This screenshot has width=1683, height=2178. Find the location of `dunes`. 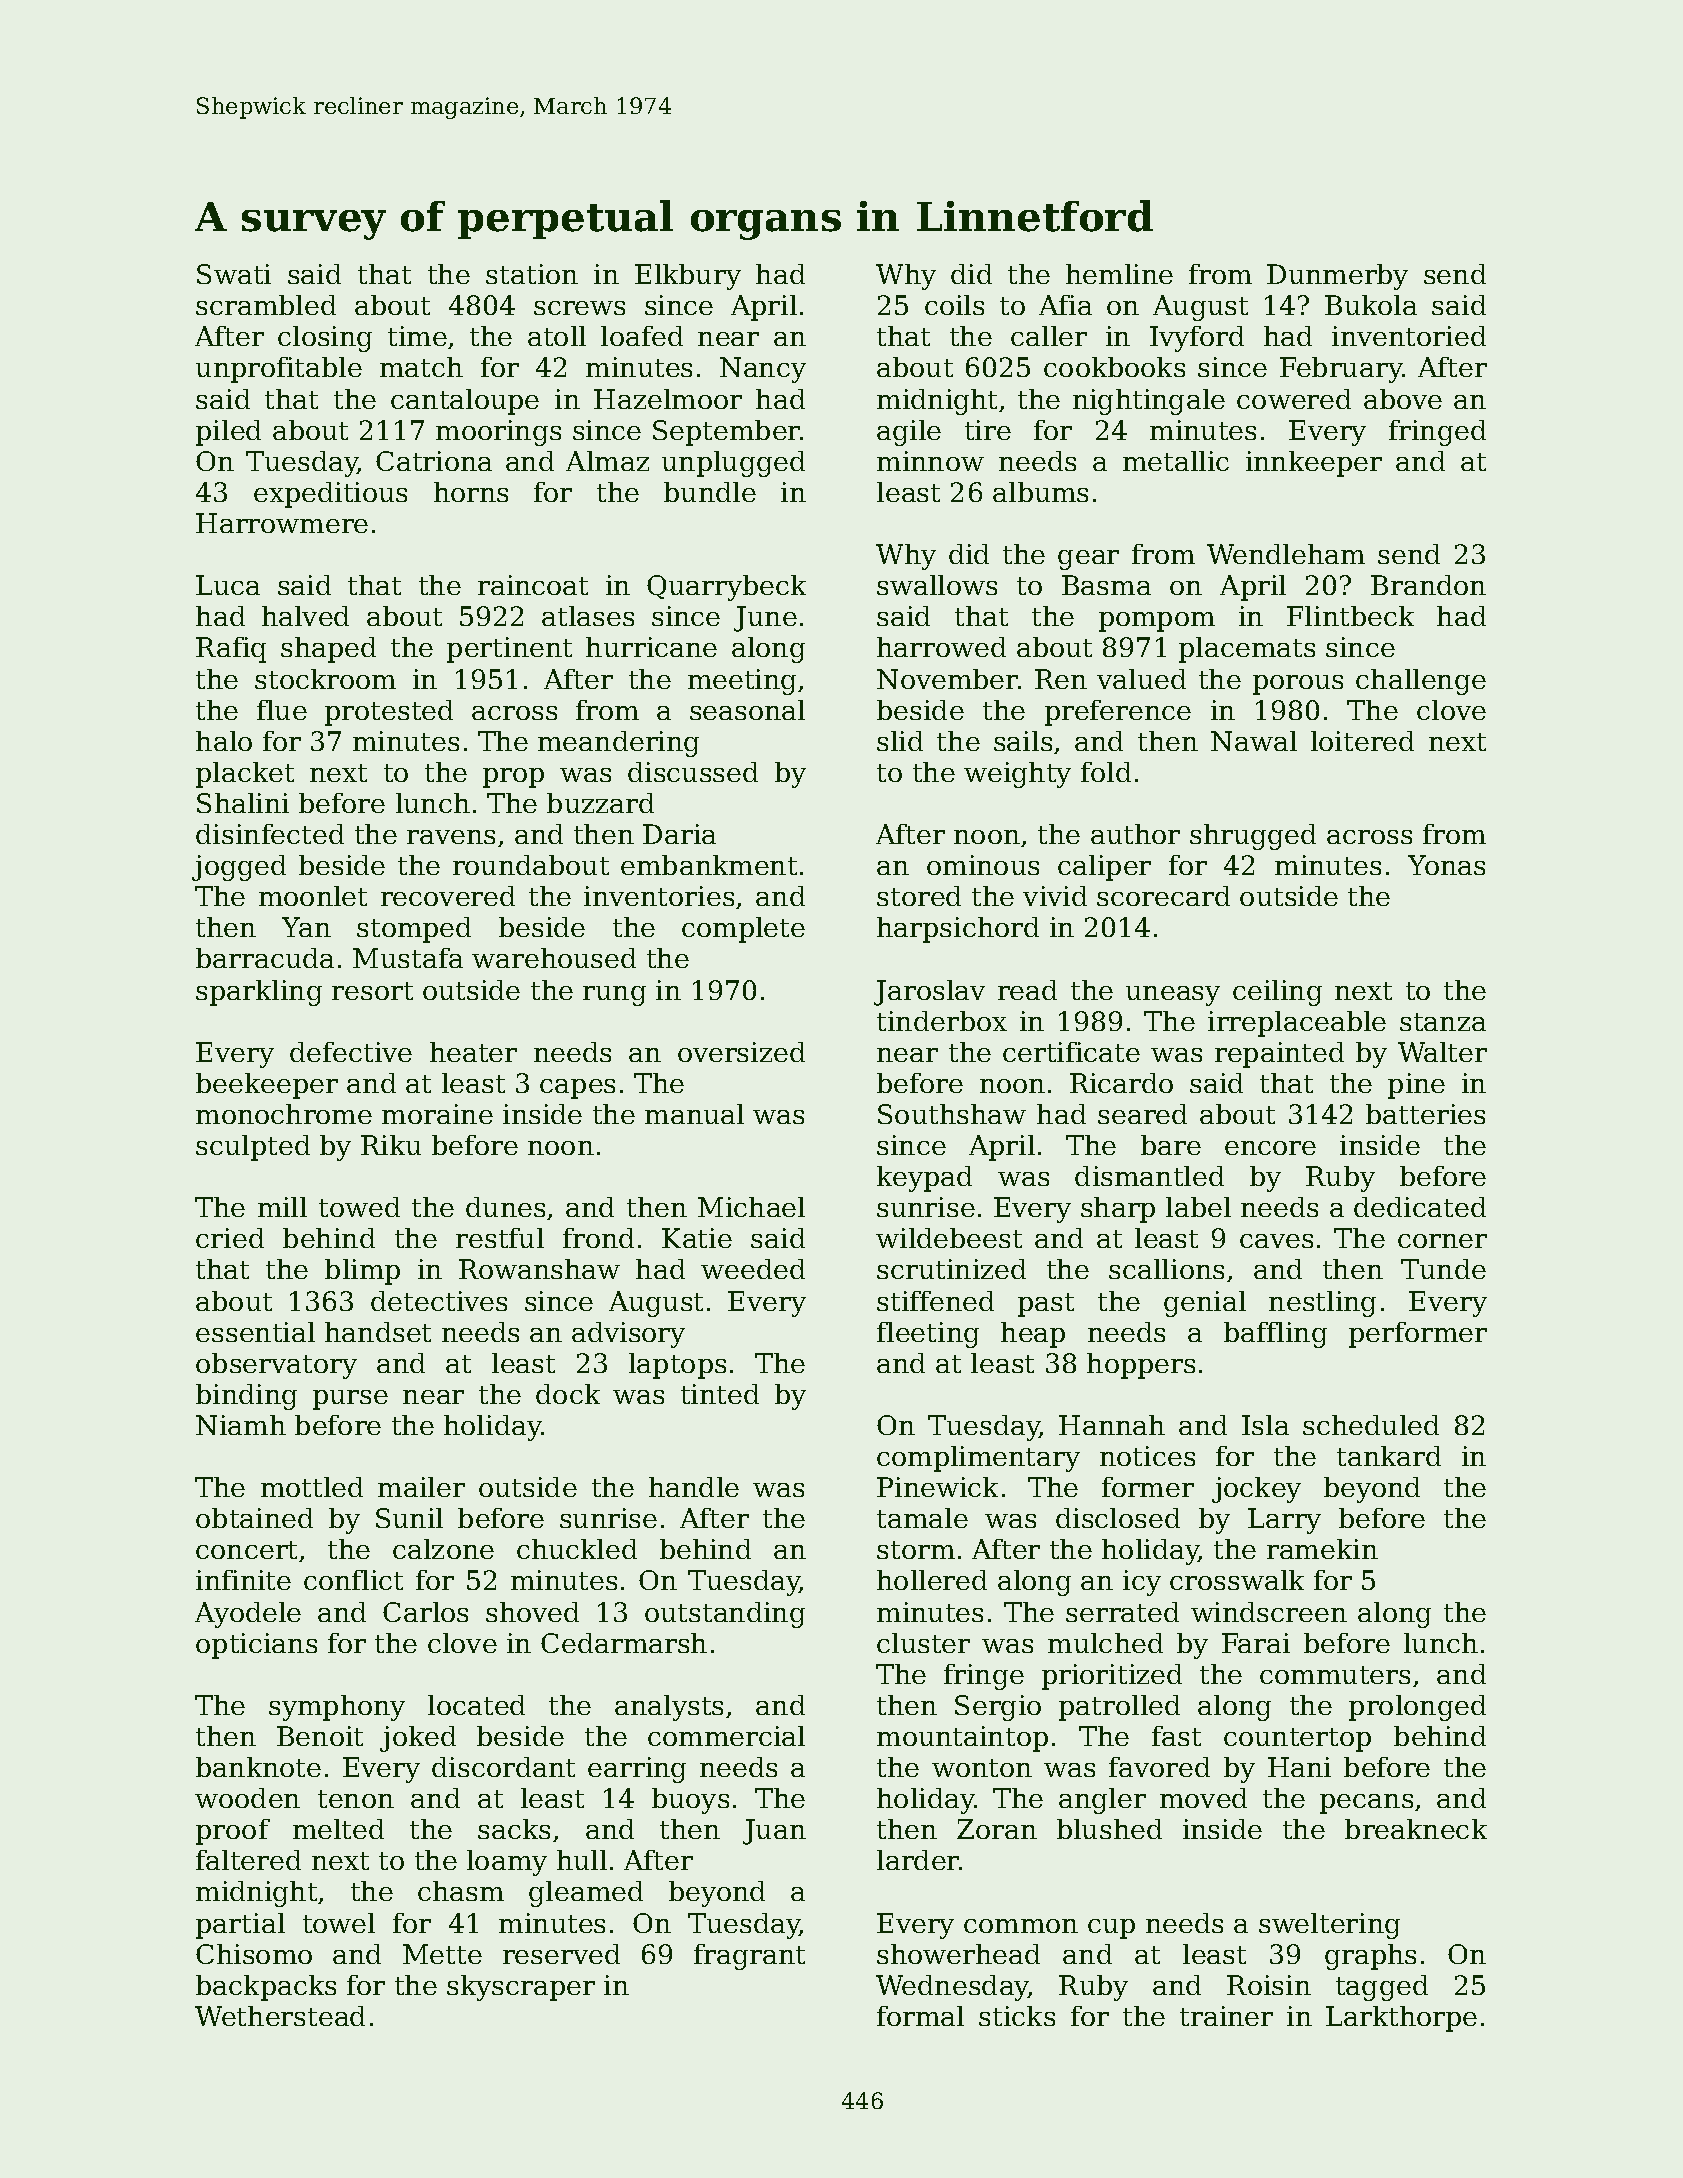

dunes is located at coordinates (505, 1207).
